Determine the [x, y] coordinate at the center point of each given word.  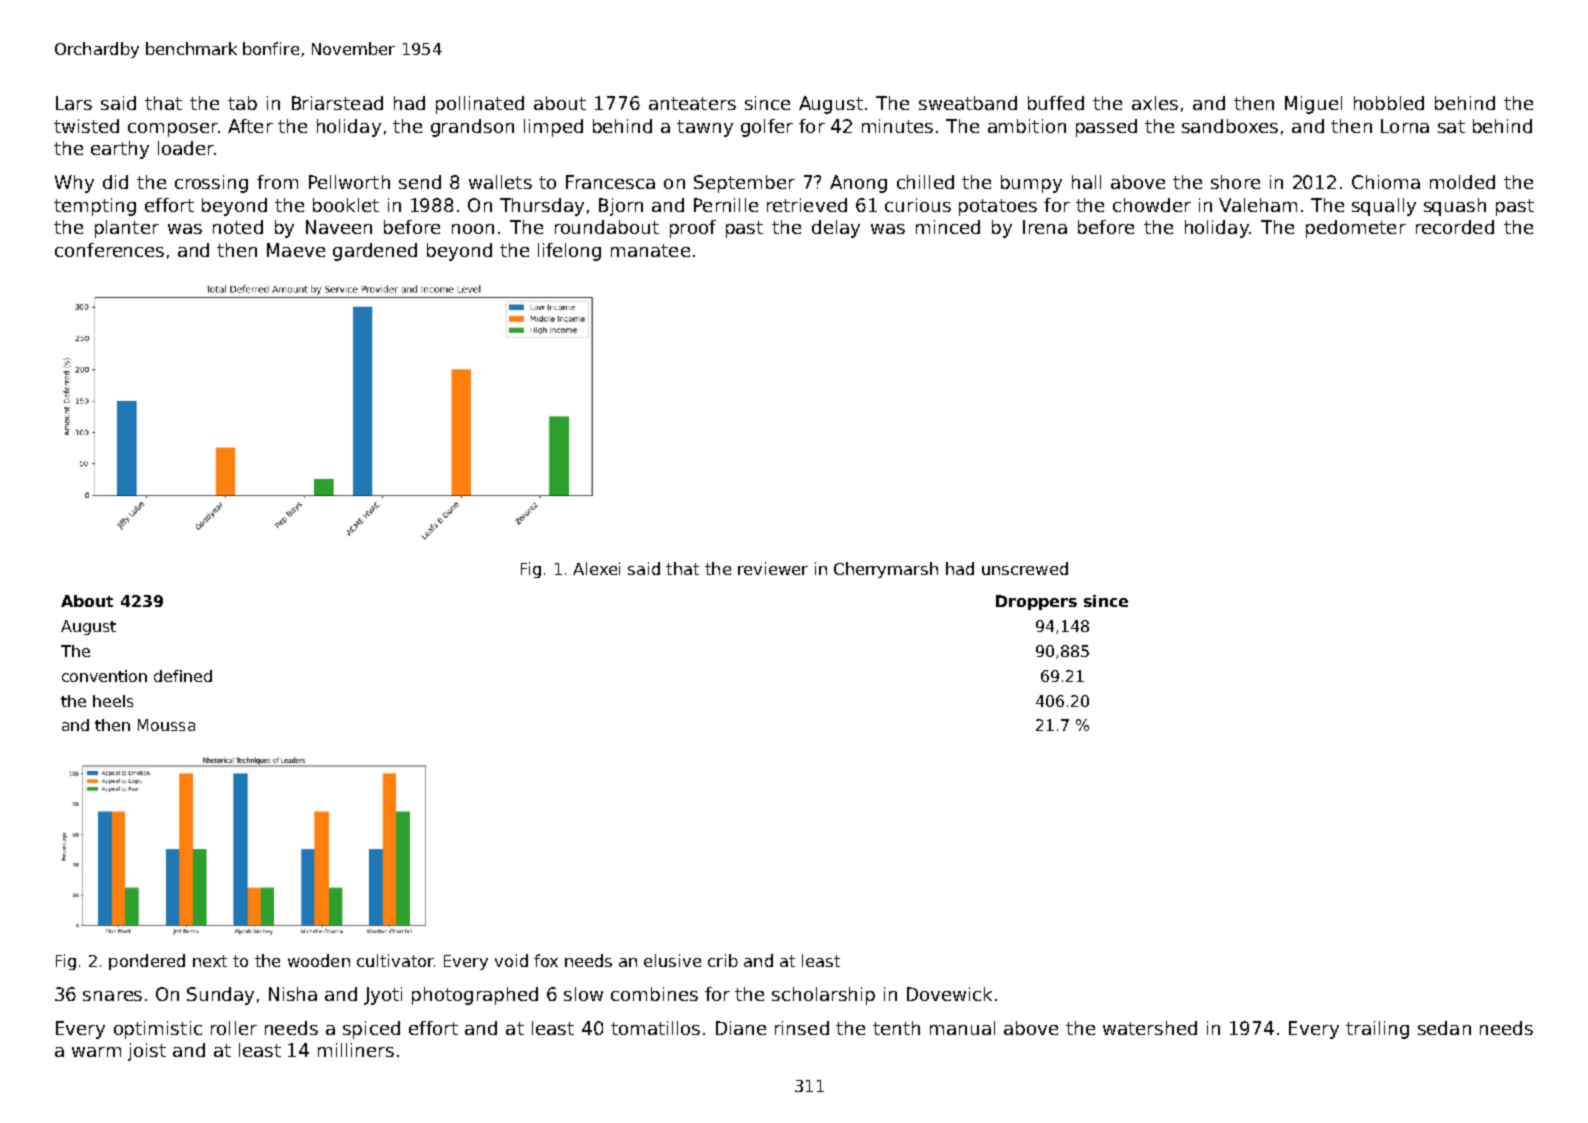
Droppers [1036, 602]
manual [962, 1028]
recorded [1455, 227]
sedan [1444, 1028]
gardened [375, 252]
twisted [86, 126]
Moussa [166, 725]
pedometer [1356, 229]
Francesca [610, 182]
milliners [356, 1050]
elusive [672, 960]
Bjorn [621, 207]
